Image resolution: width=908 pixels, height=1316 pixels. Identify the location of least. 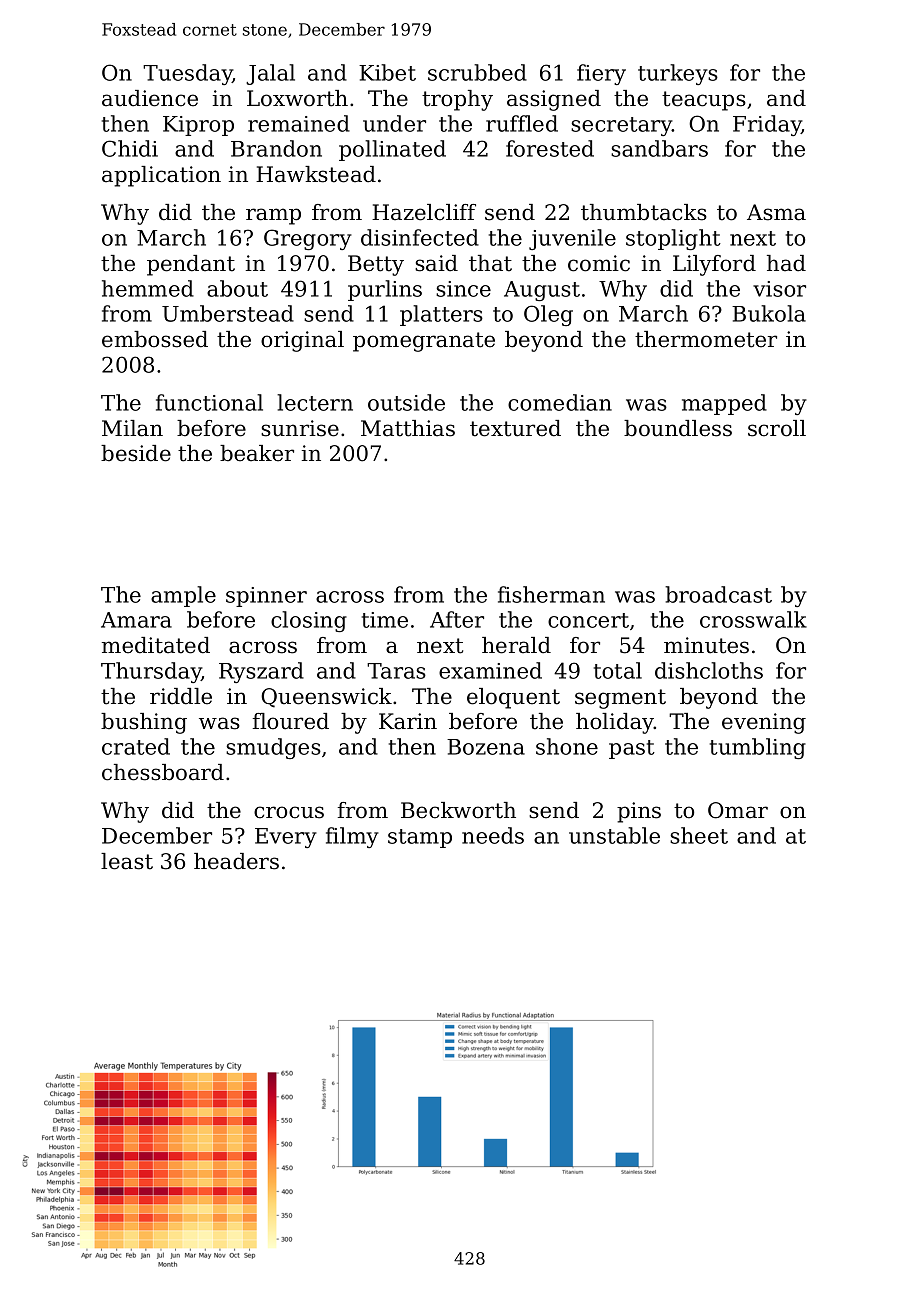
(127, 861).
